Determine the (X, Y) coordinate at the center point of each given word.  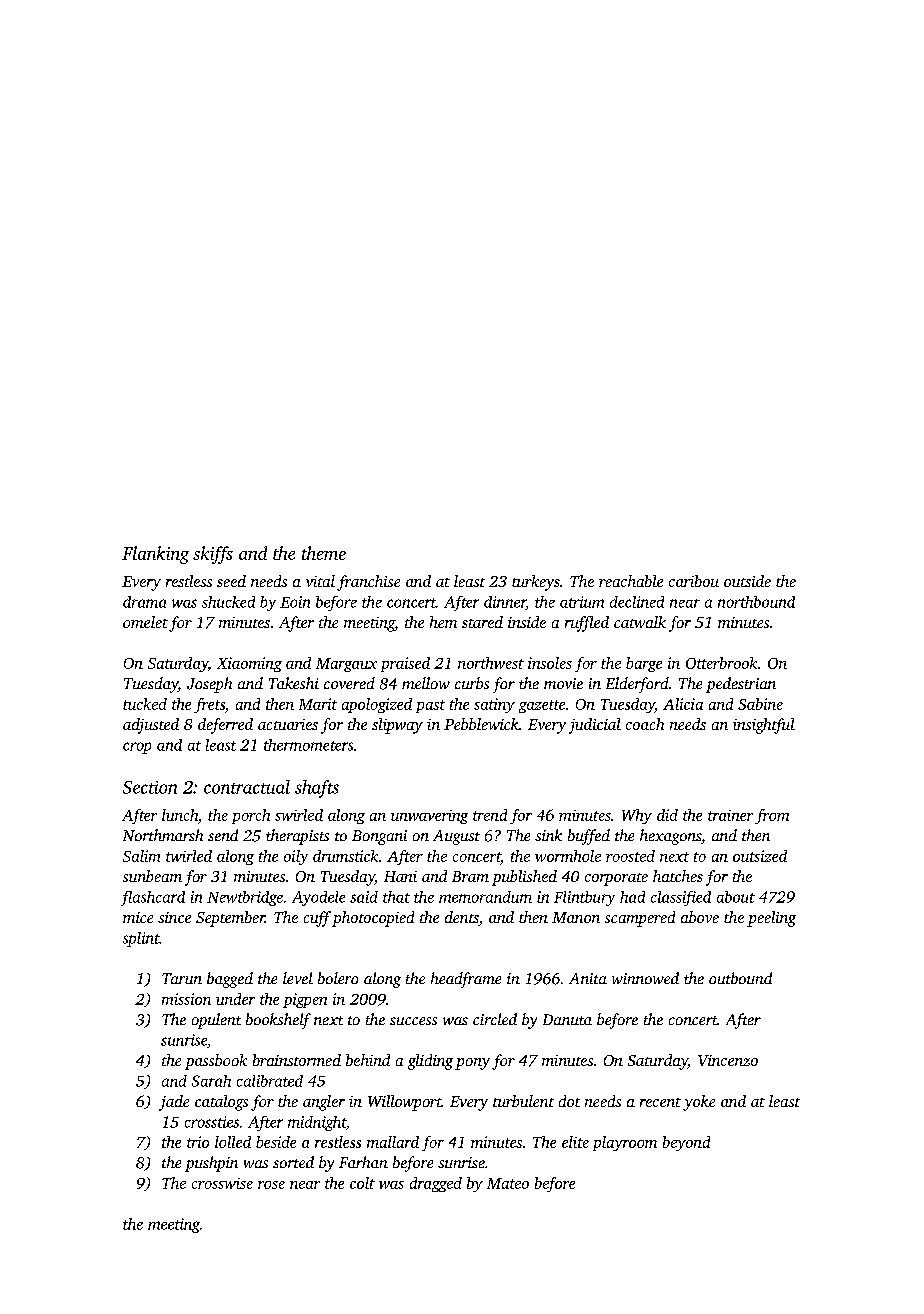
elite (575, 1142)
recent (660, 1102)
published (524, 878)
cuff (317, 919)
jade (174, 1103)
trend (490, 815)
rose (271, 1185)
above (700, 917)
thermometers (308, 745)
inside (527, 622)
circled (495, 1019)
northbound (756, 602)
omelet (145, 622)
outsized (760, 856)
